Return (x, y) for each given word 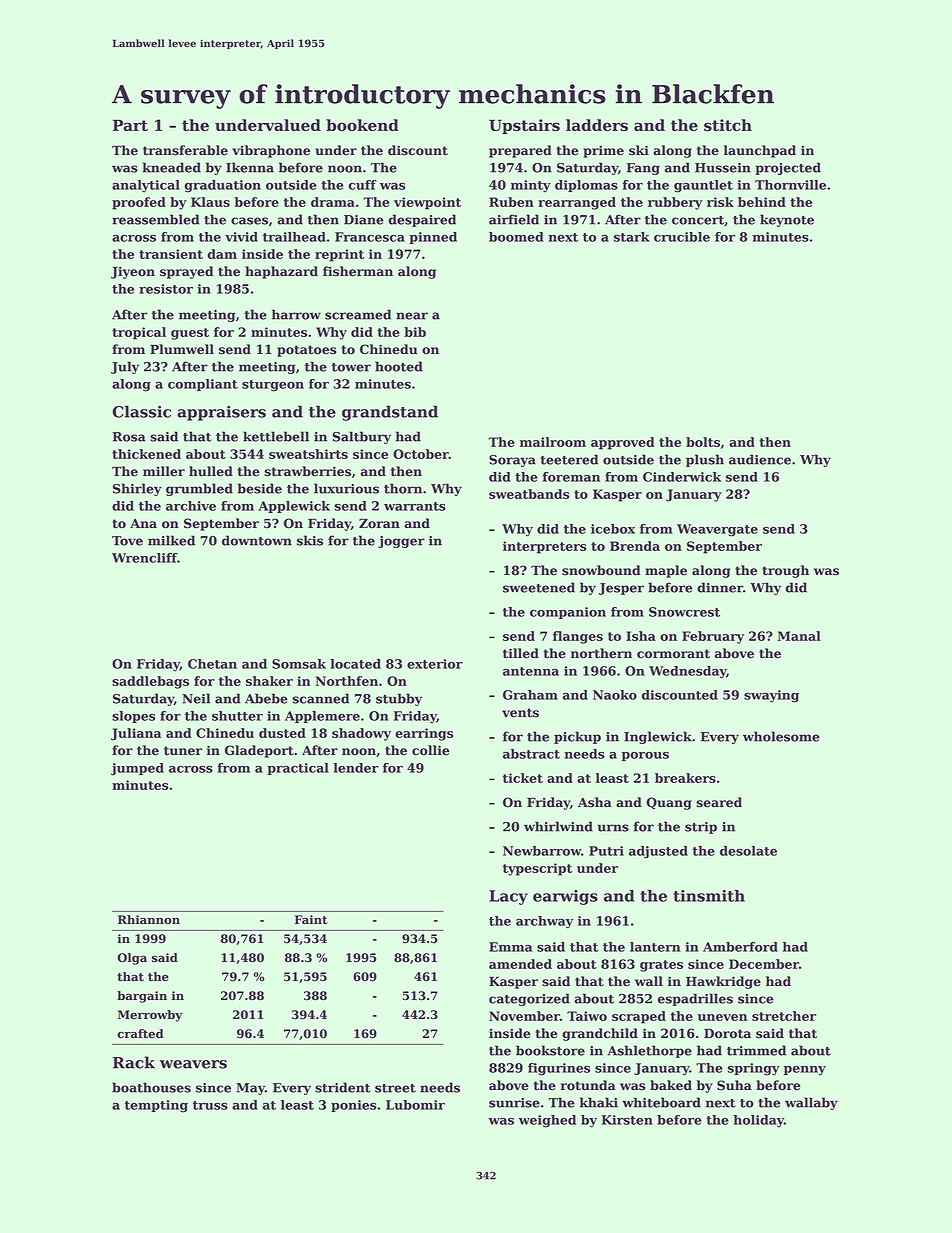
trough (785, 571)
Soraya (512, 461)
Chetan (212, 664)
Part (130, 125)
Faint (311, 920)
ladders (597, 125)
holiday (759, 1121)
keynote (787, 220)
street (395, 1088)
